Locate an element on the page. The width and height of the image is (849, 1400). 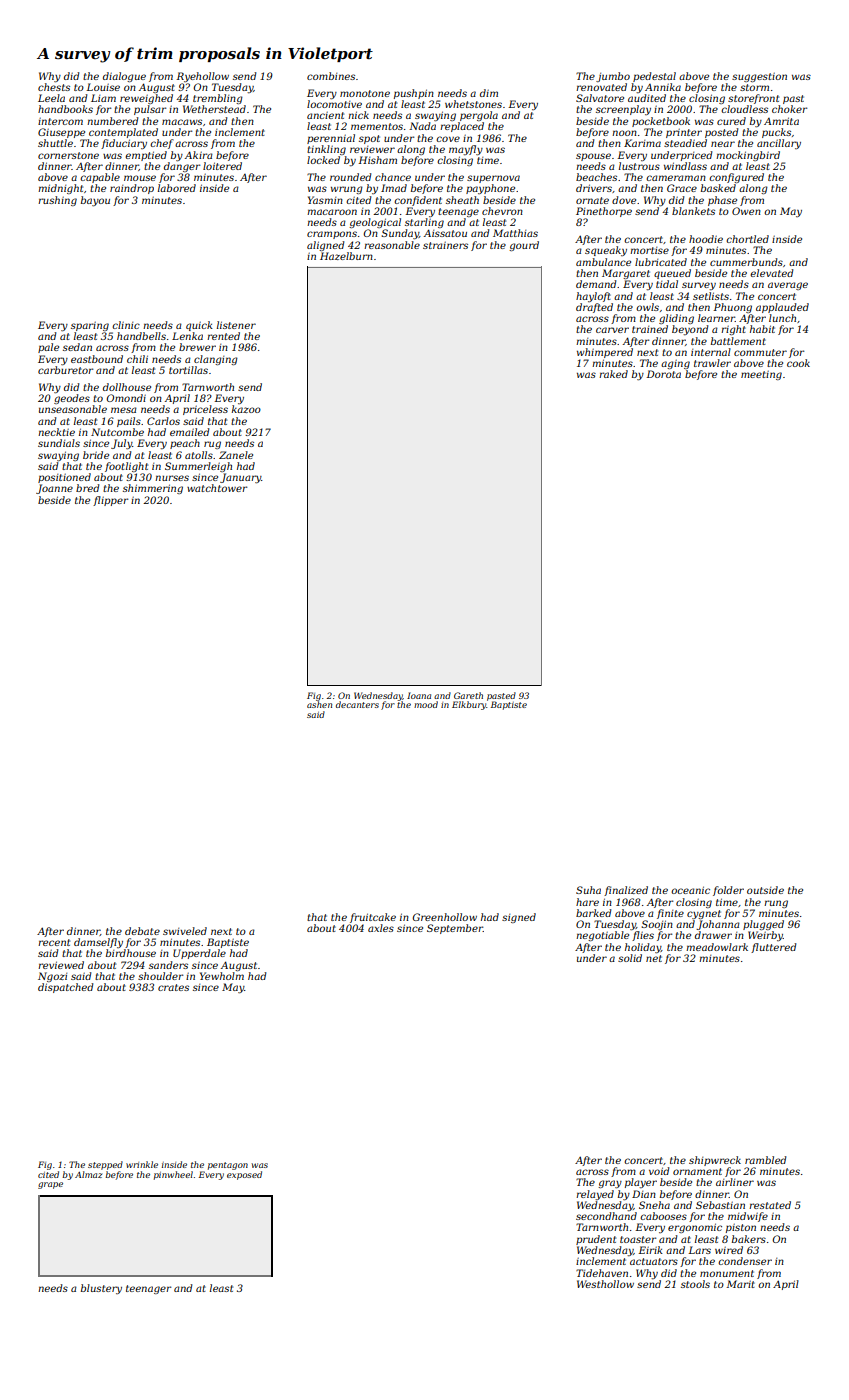
blustery is located at coordinates (101, 1289).
